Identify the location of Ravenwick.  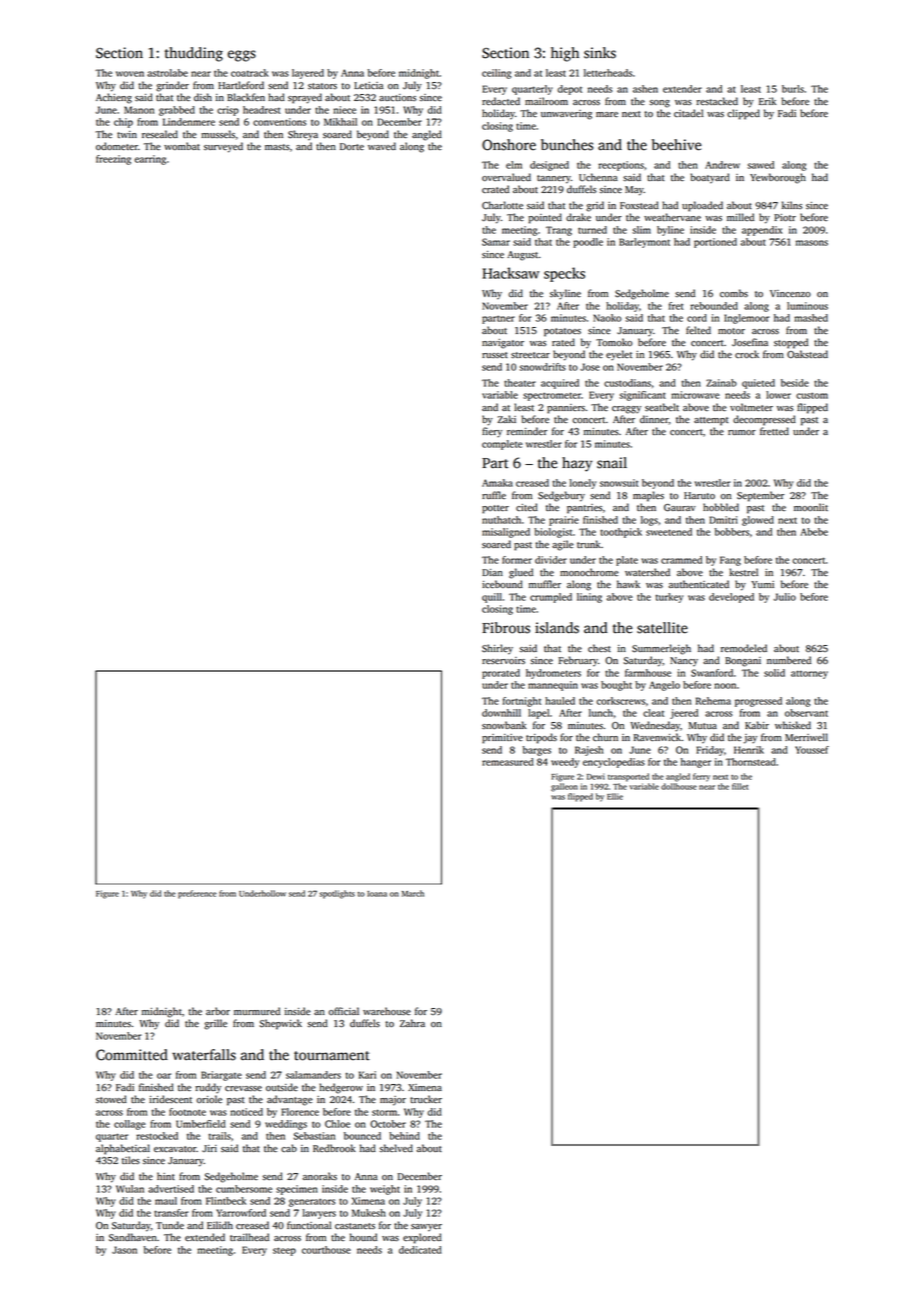
(657, 737).
